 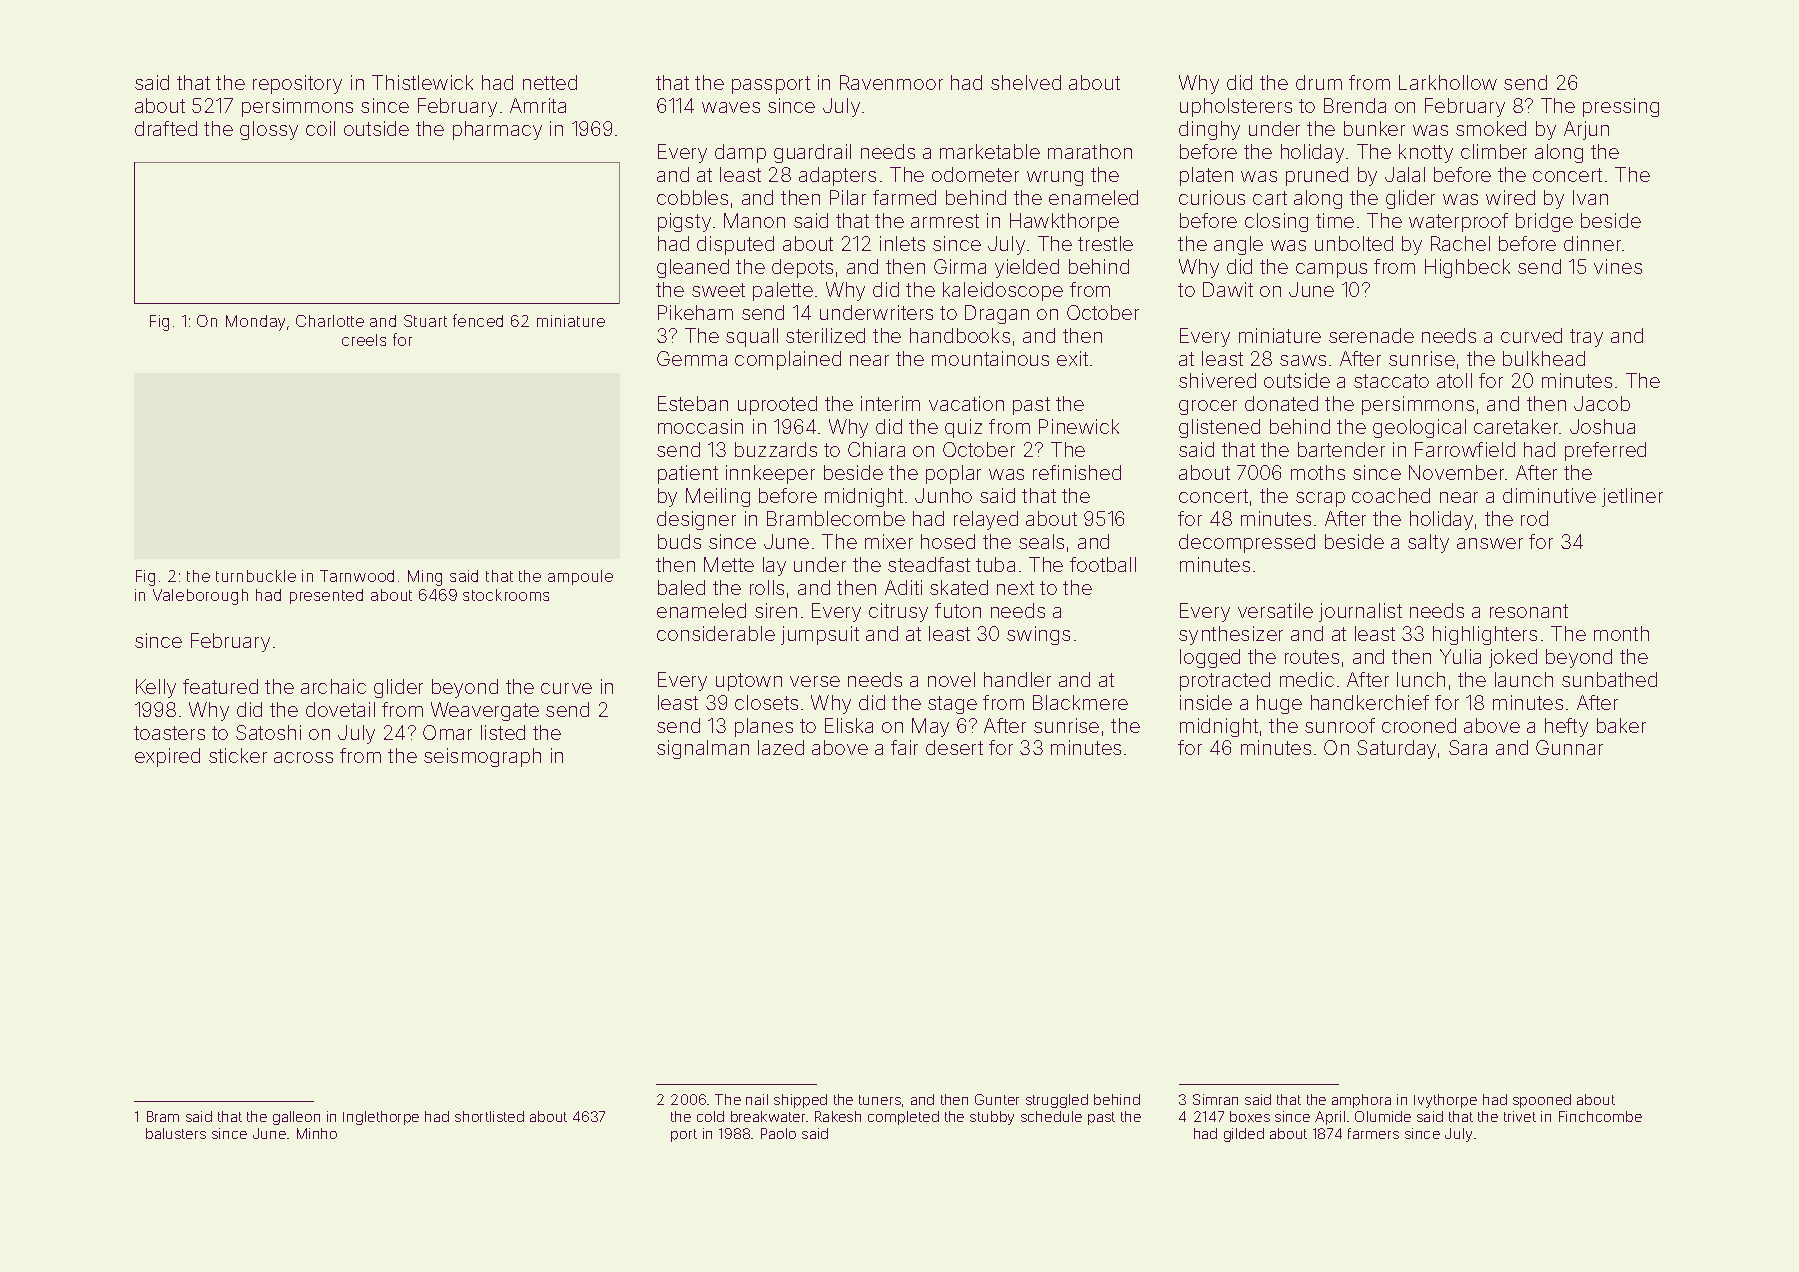 I want to click on farmers, so click(x=1373, y=1133).
